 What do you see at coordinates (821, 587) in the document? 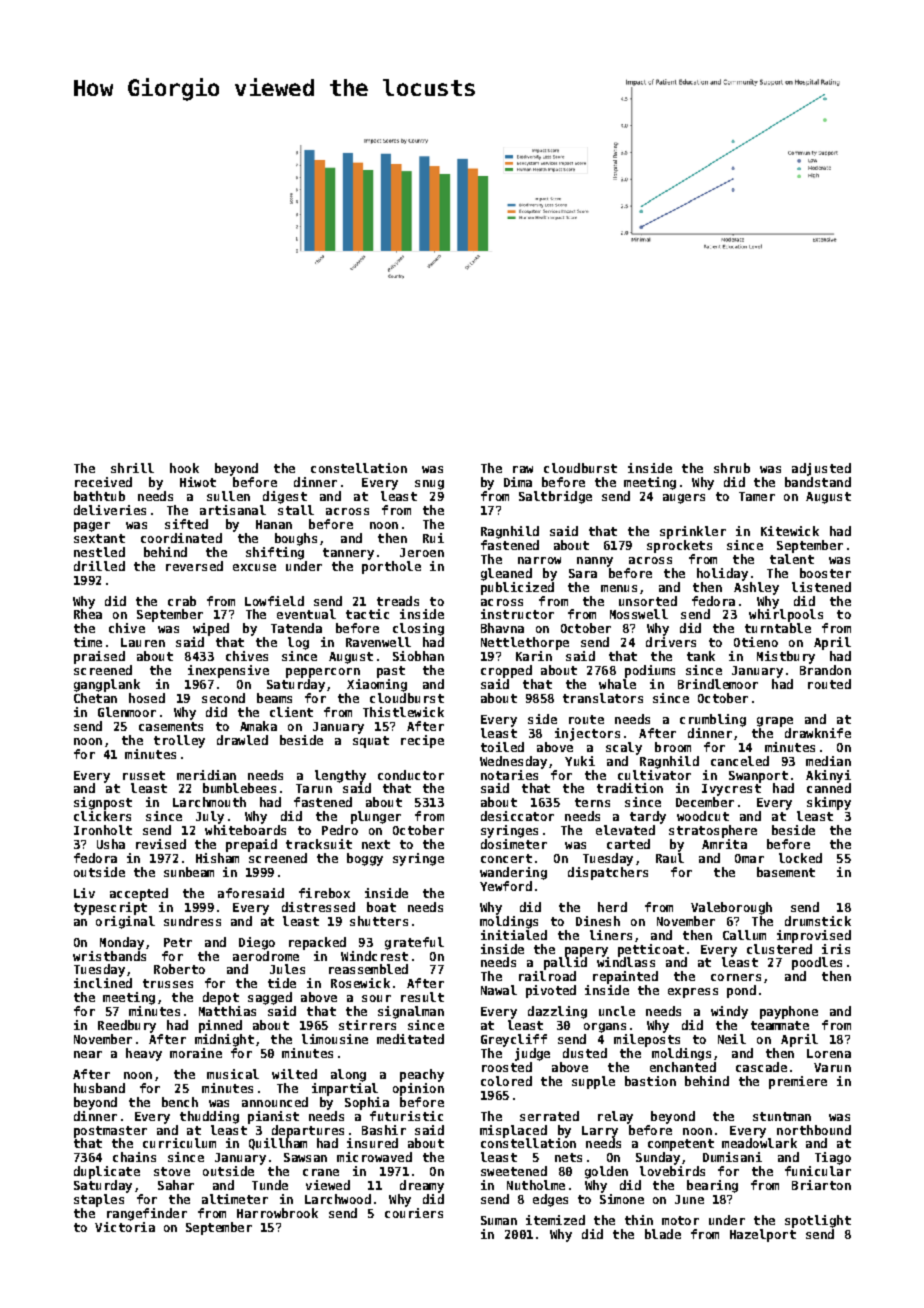
I see `listened` at bounding box center [821, 587].
